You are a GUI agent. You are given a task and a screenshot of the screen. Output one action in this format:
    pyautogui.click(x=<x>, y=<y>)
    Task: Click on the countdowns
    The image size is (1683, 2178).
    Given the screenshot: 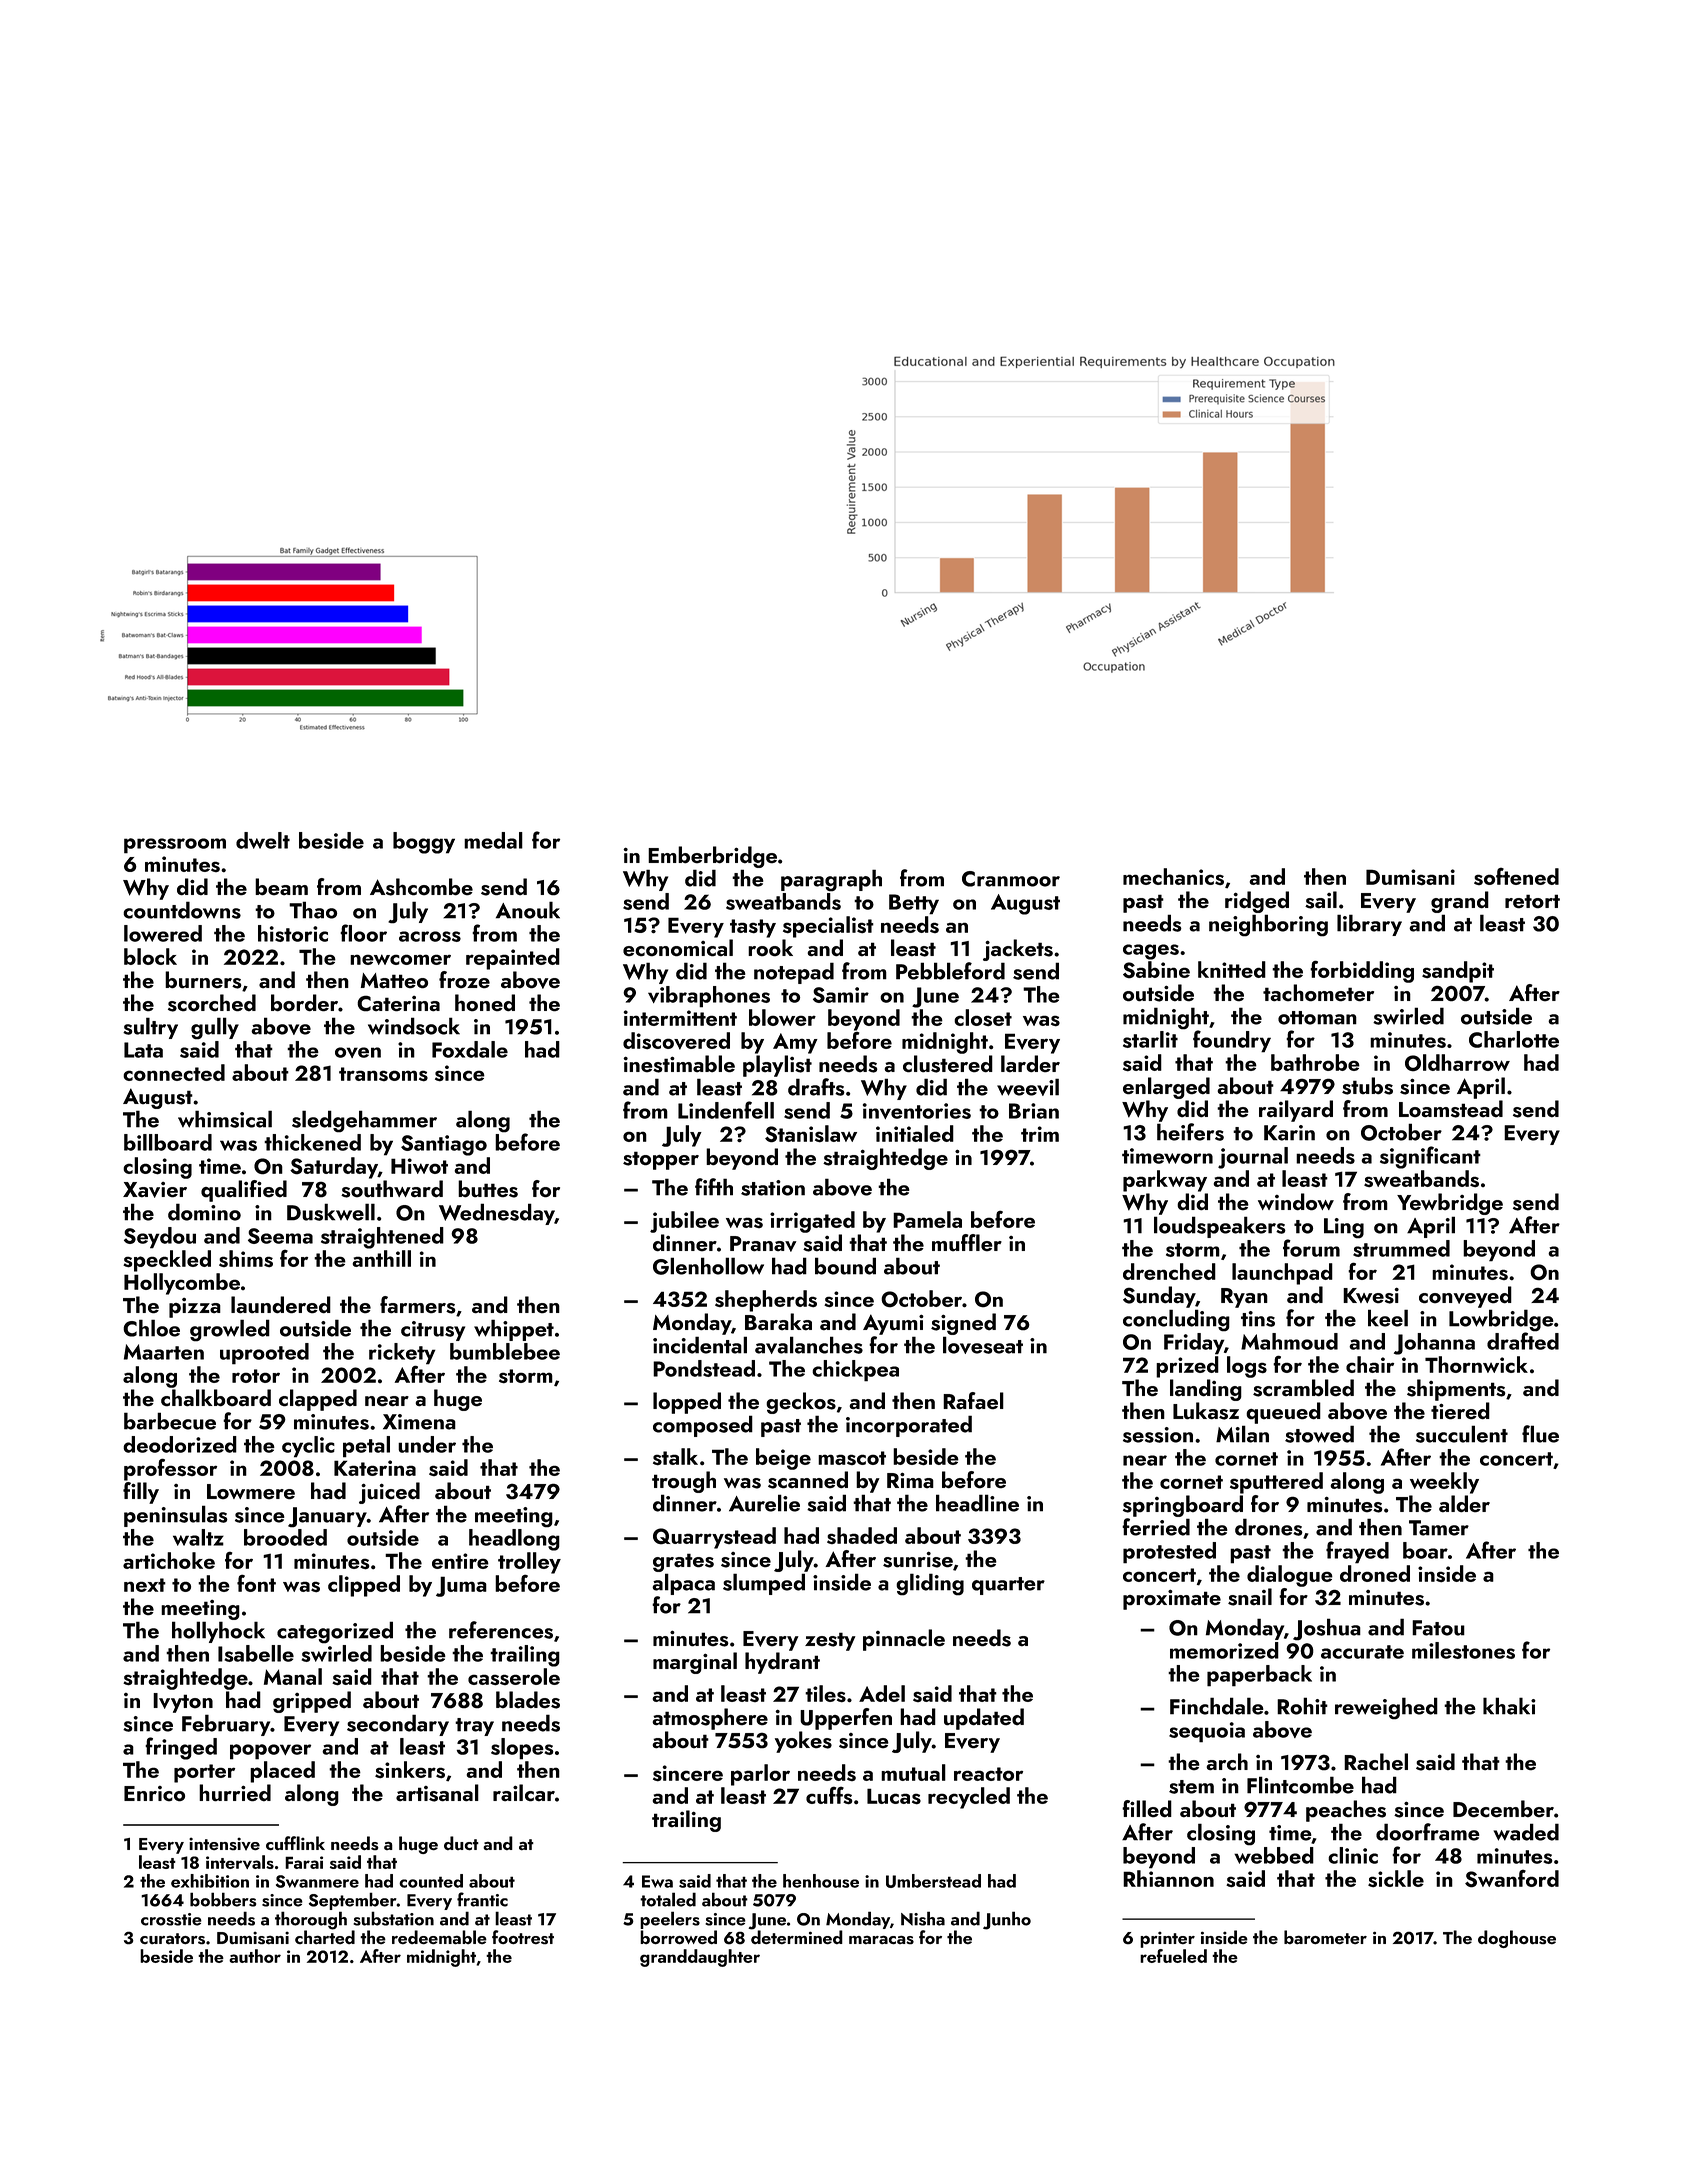 What is the action you would take?
    pyautogui.click(x=182, y=910)
